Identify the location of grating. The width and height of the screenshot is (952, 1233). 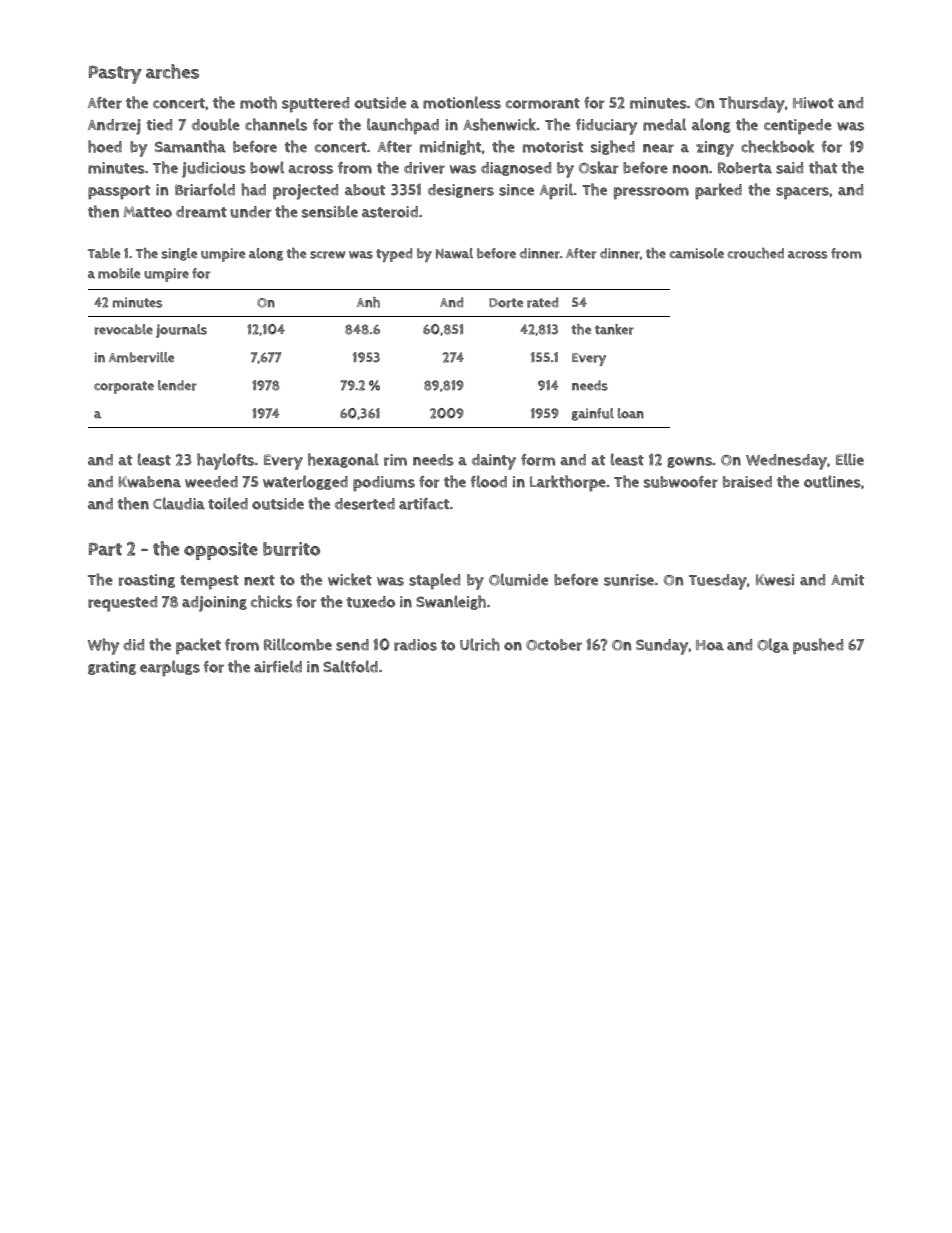
(112, 668).
